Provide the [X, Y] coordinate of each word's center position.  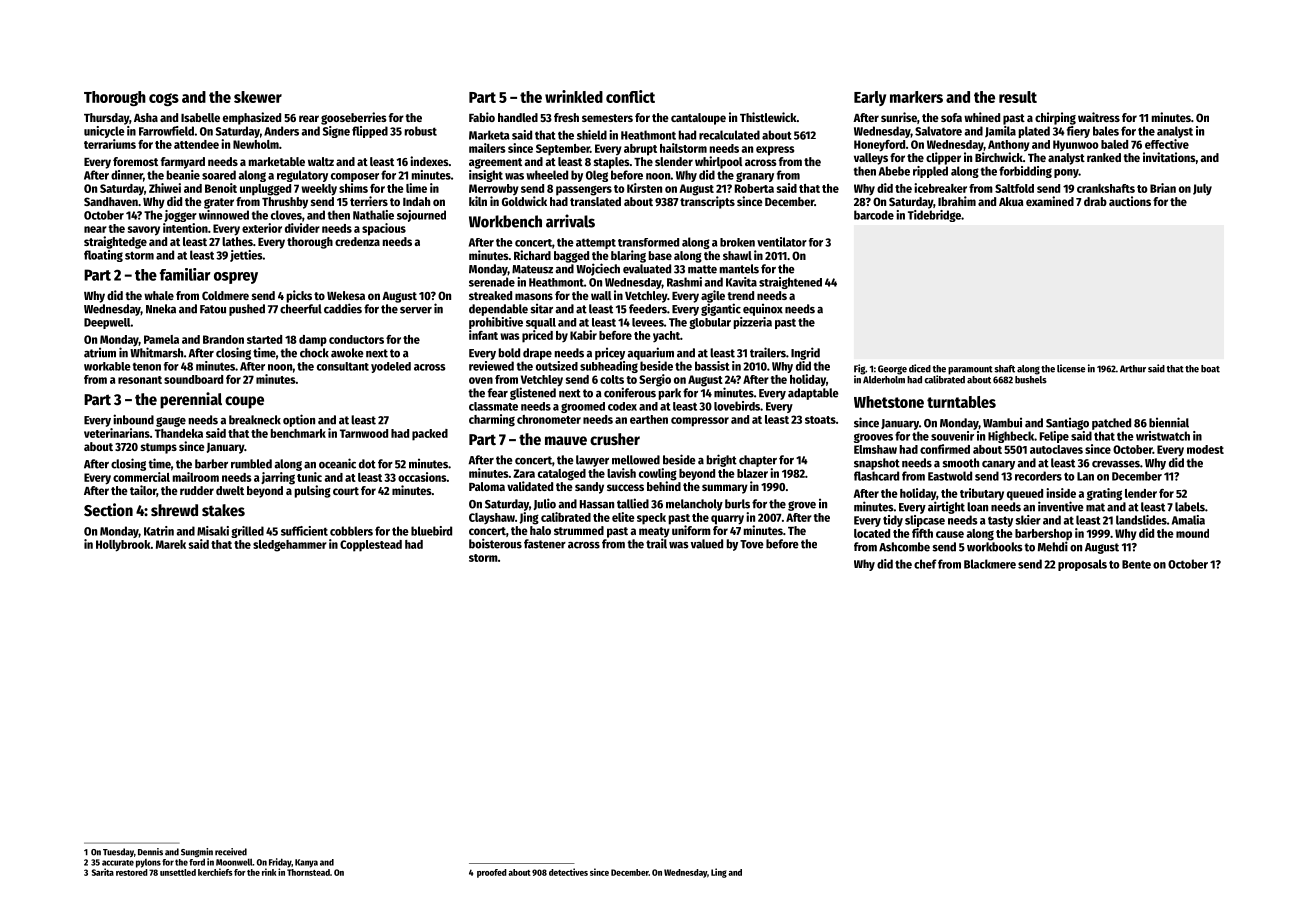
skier [1028, 520]
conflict [630, 96]
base [660, 255]
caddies [343, 308]
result [1018, 97]
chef [925, 564]
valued [707, 544]
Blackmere [990, 564]
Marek [171, 544]
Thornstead [308, 872]
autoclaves [1056, 449]
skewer [258, 97]
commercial [141, 477]
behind [664, 486]
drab [1095, 201]
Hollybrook [123, 546]
